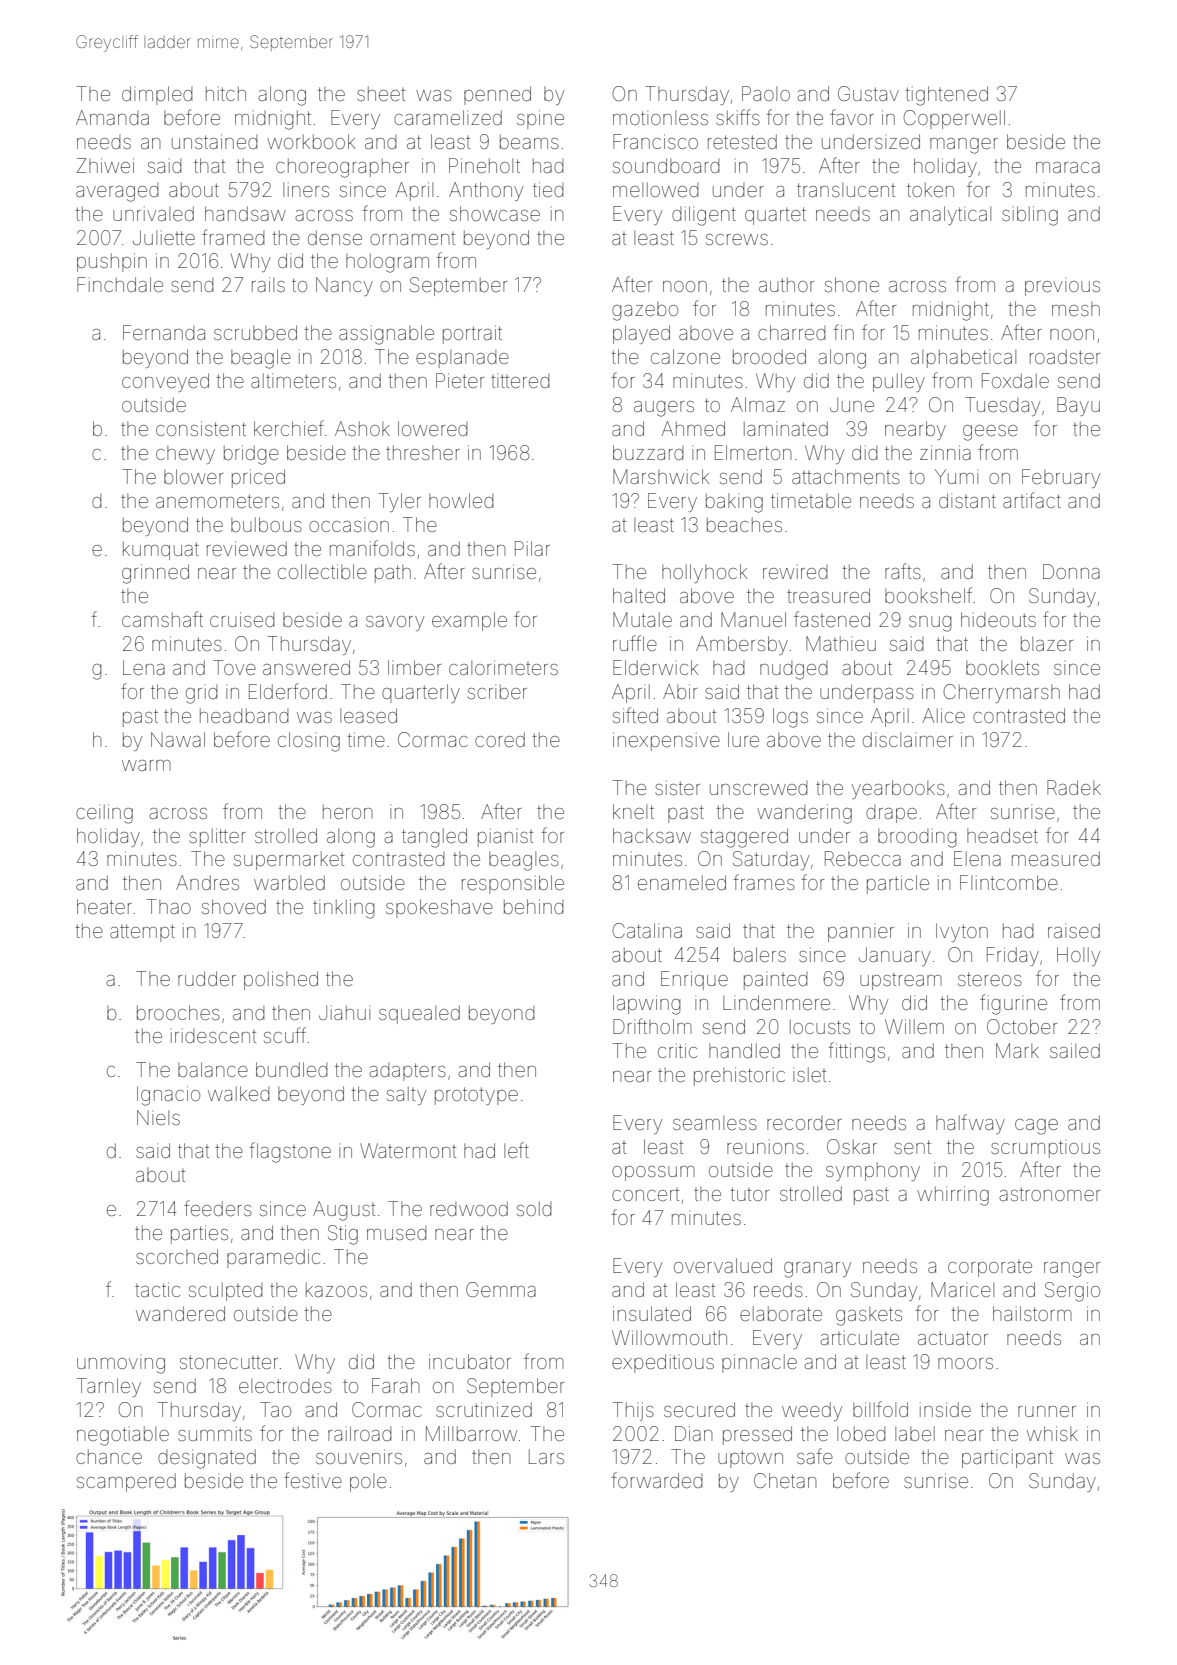 This screenshot has width=1177, height=1665. Describe the element at coordinates (1032, 500) in the screenshot. I see `artifact` at that location.
